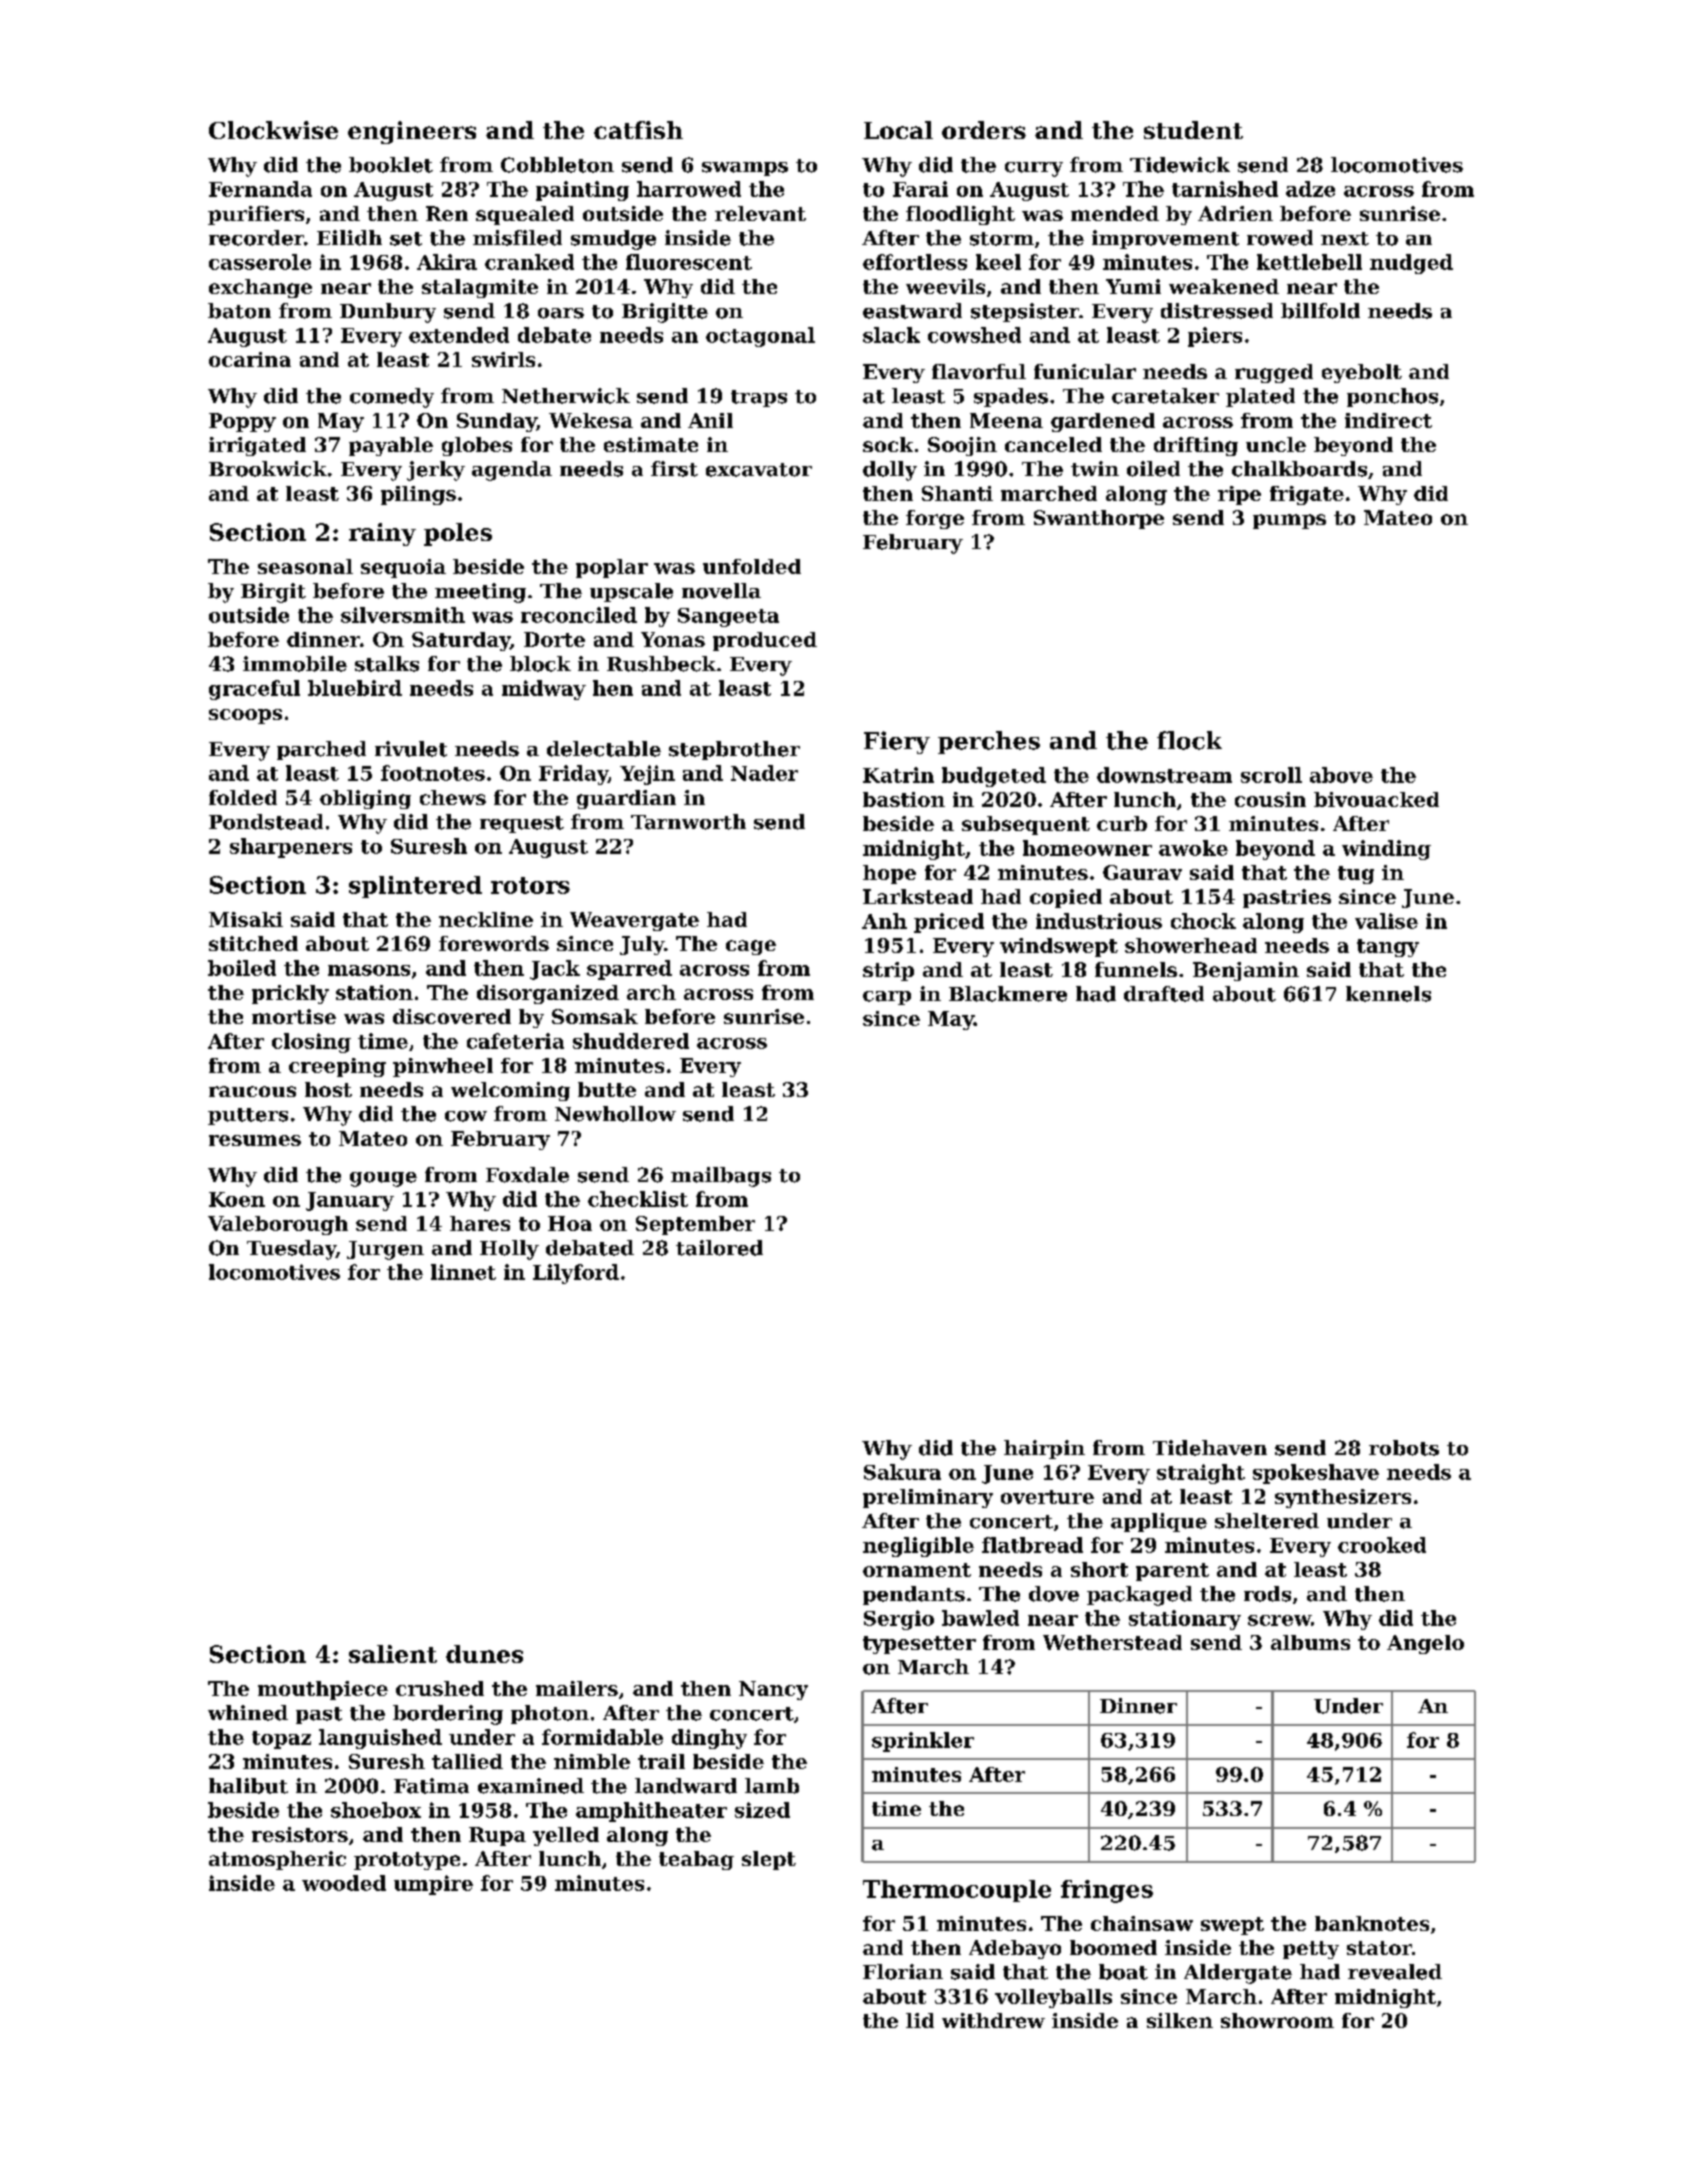  What do you see at coordinates (1193, 130) in the document?
I see `student` at bounding box center [1193, 130].
